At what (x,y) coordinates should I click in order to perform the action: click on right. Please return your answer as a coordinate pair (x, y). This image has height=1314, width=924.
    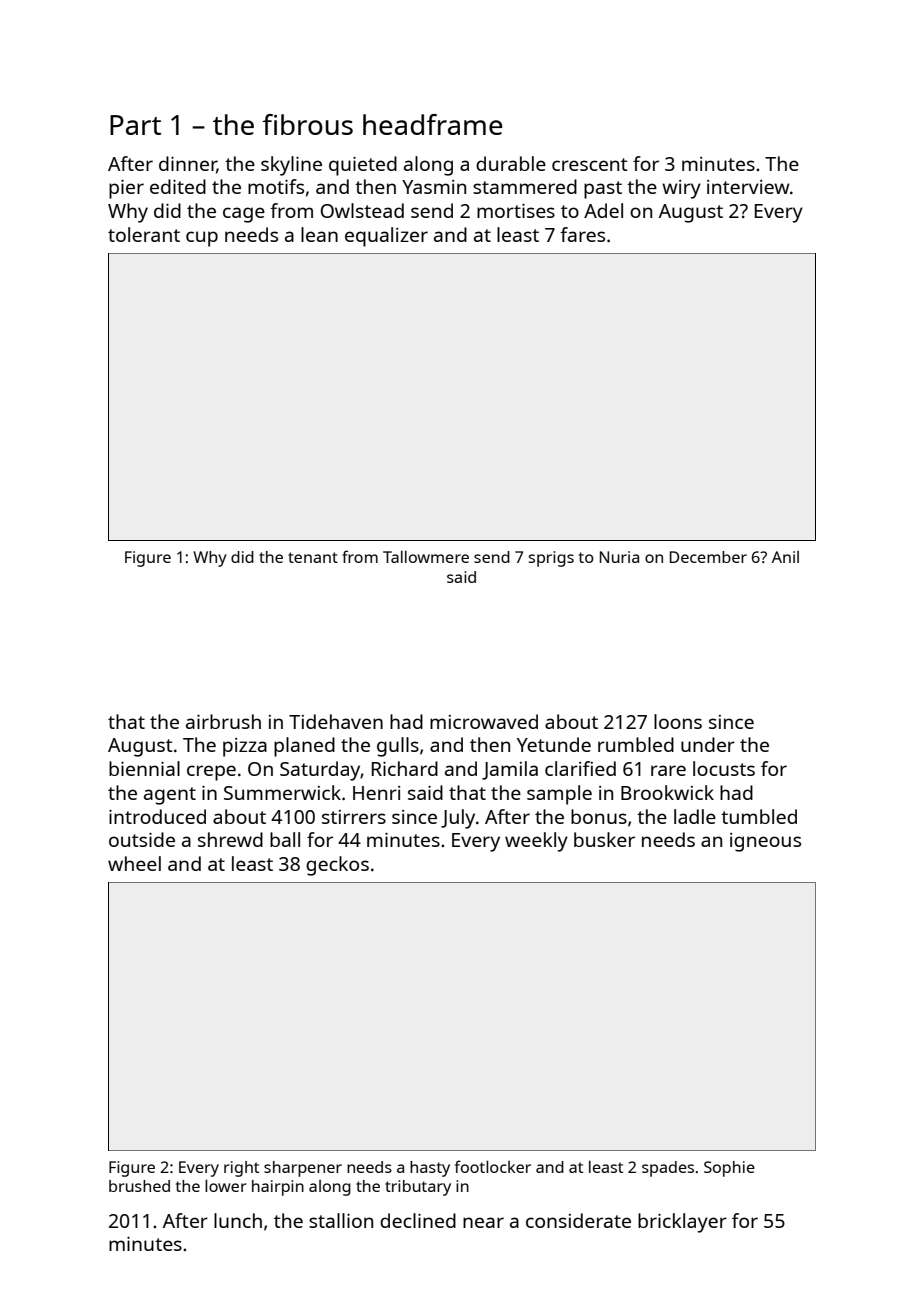
    Looking at the image, I should click on (241, 1169).
